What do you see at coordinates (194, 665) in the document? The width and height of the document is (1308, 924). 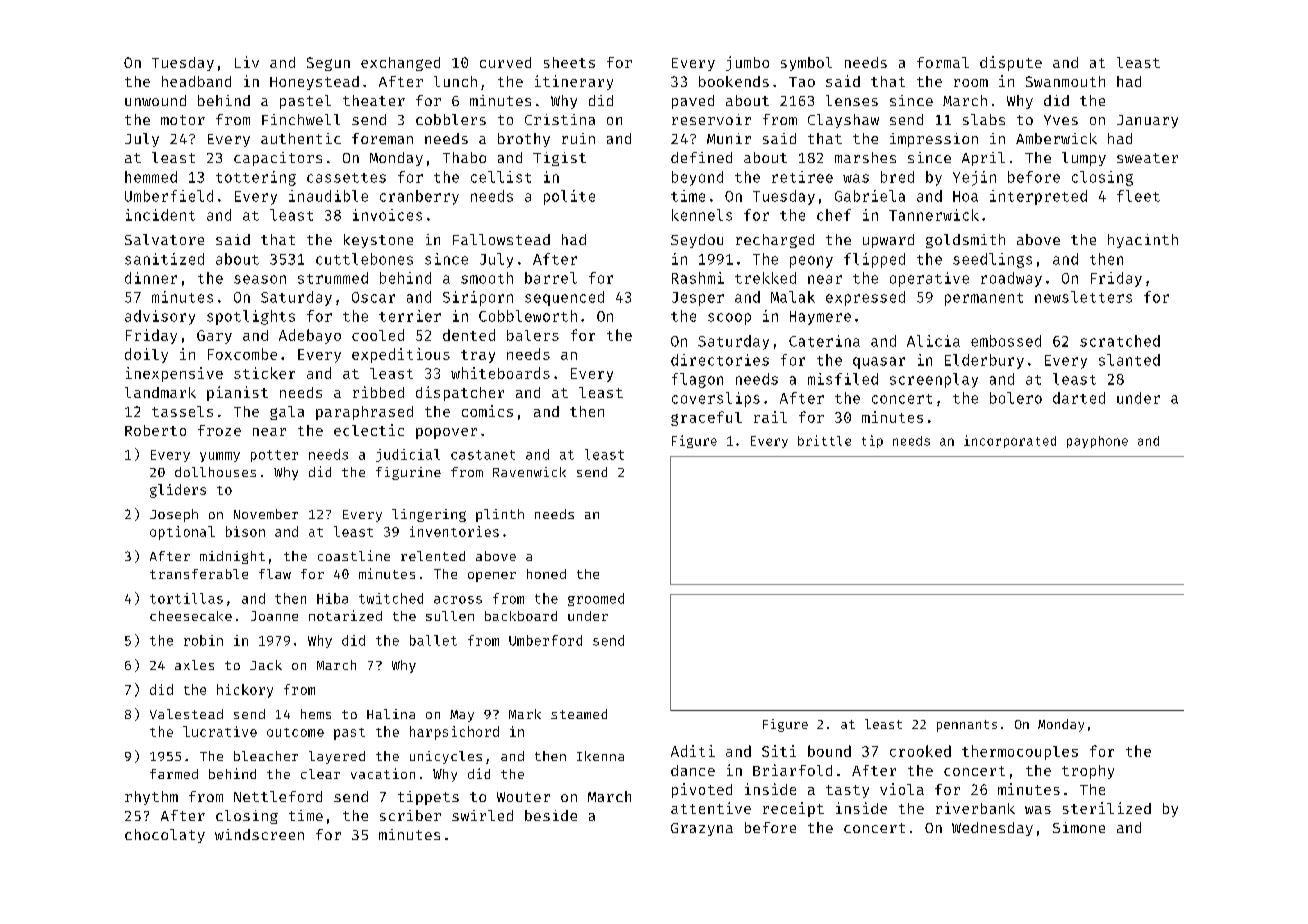 I see `axles` at bounding box center [194, 665].
